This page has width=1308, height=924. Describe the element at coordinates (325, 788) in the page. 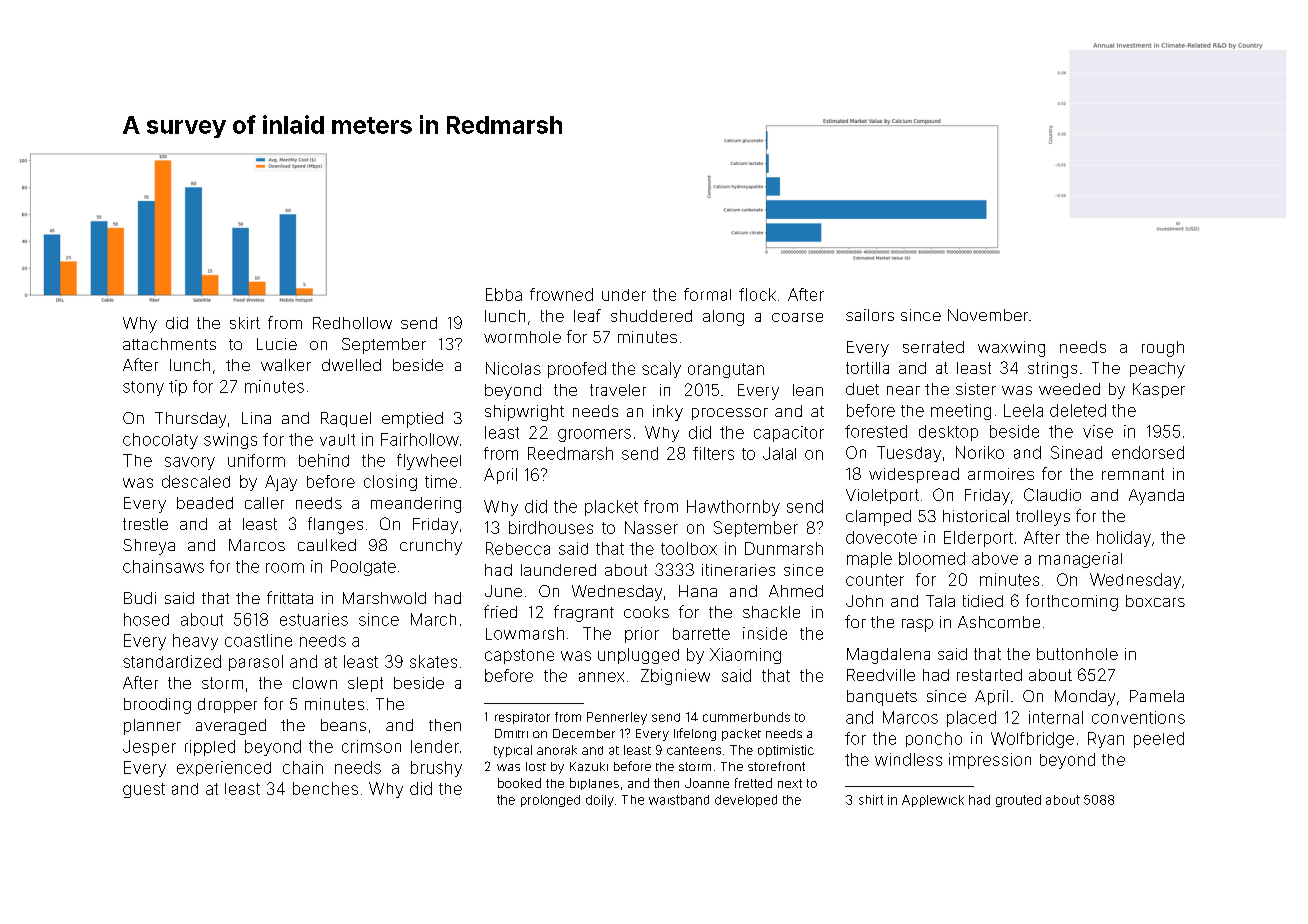

I see `benches` at that location.
